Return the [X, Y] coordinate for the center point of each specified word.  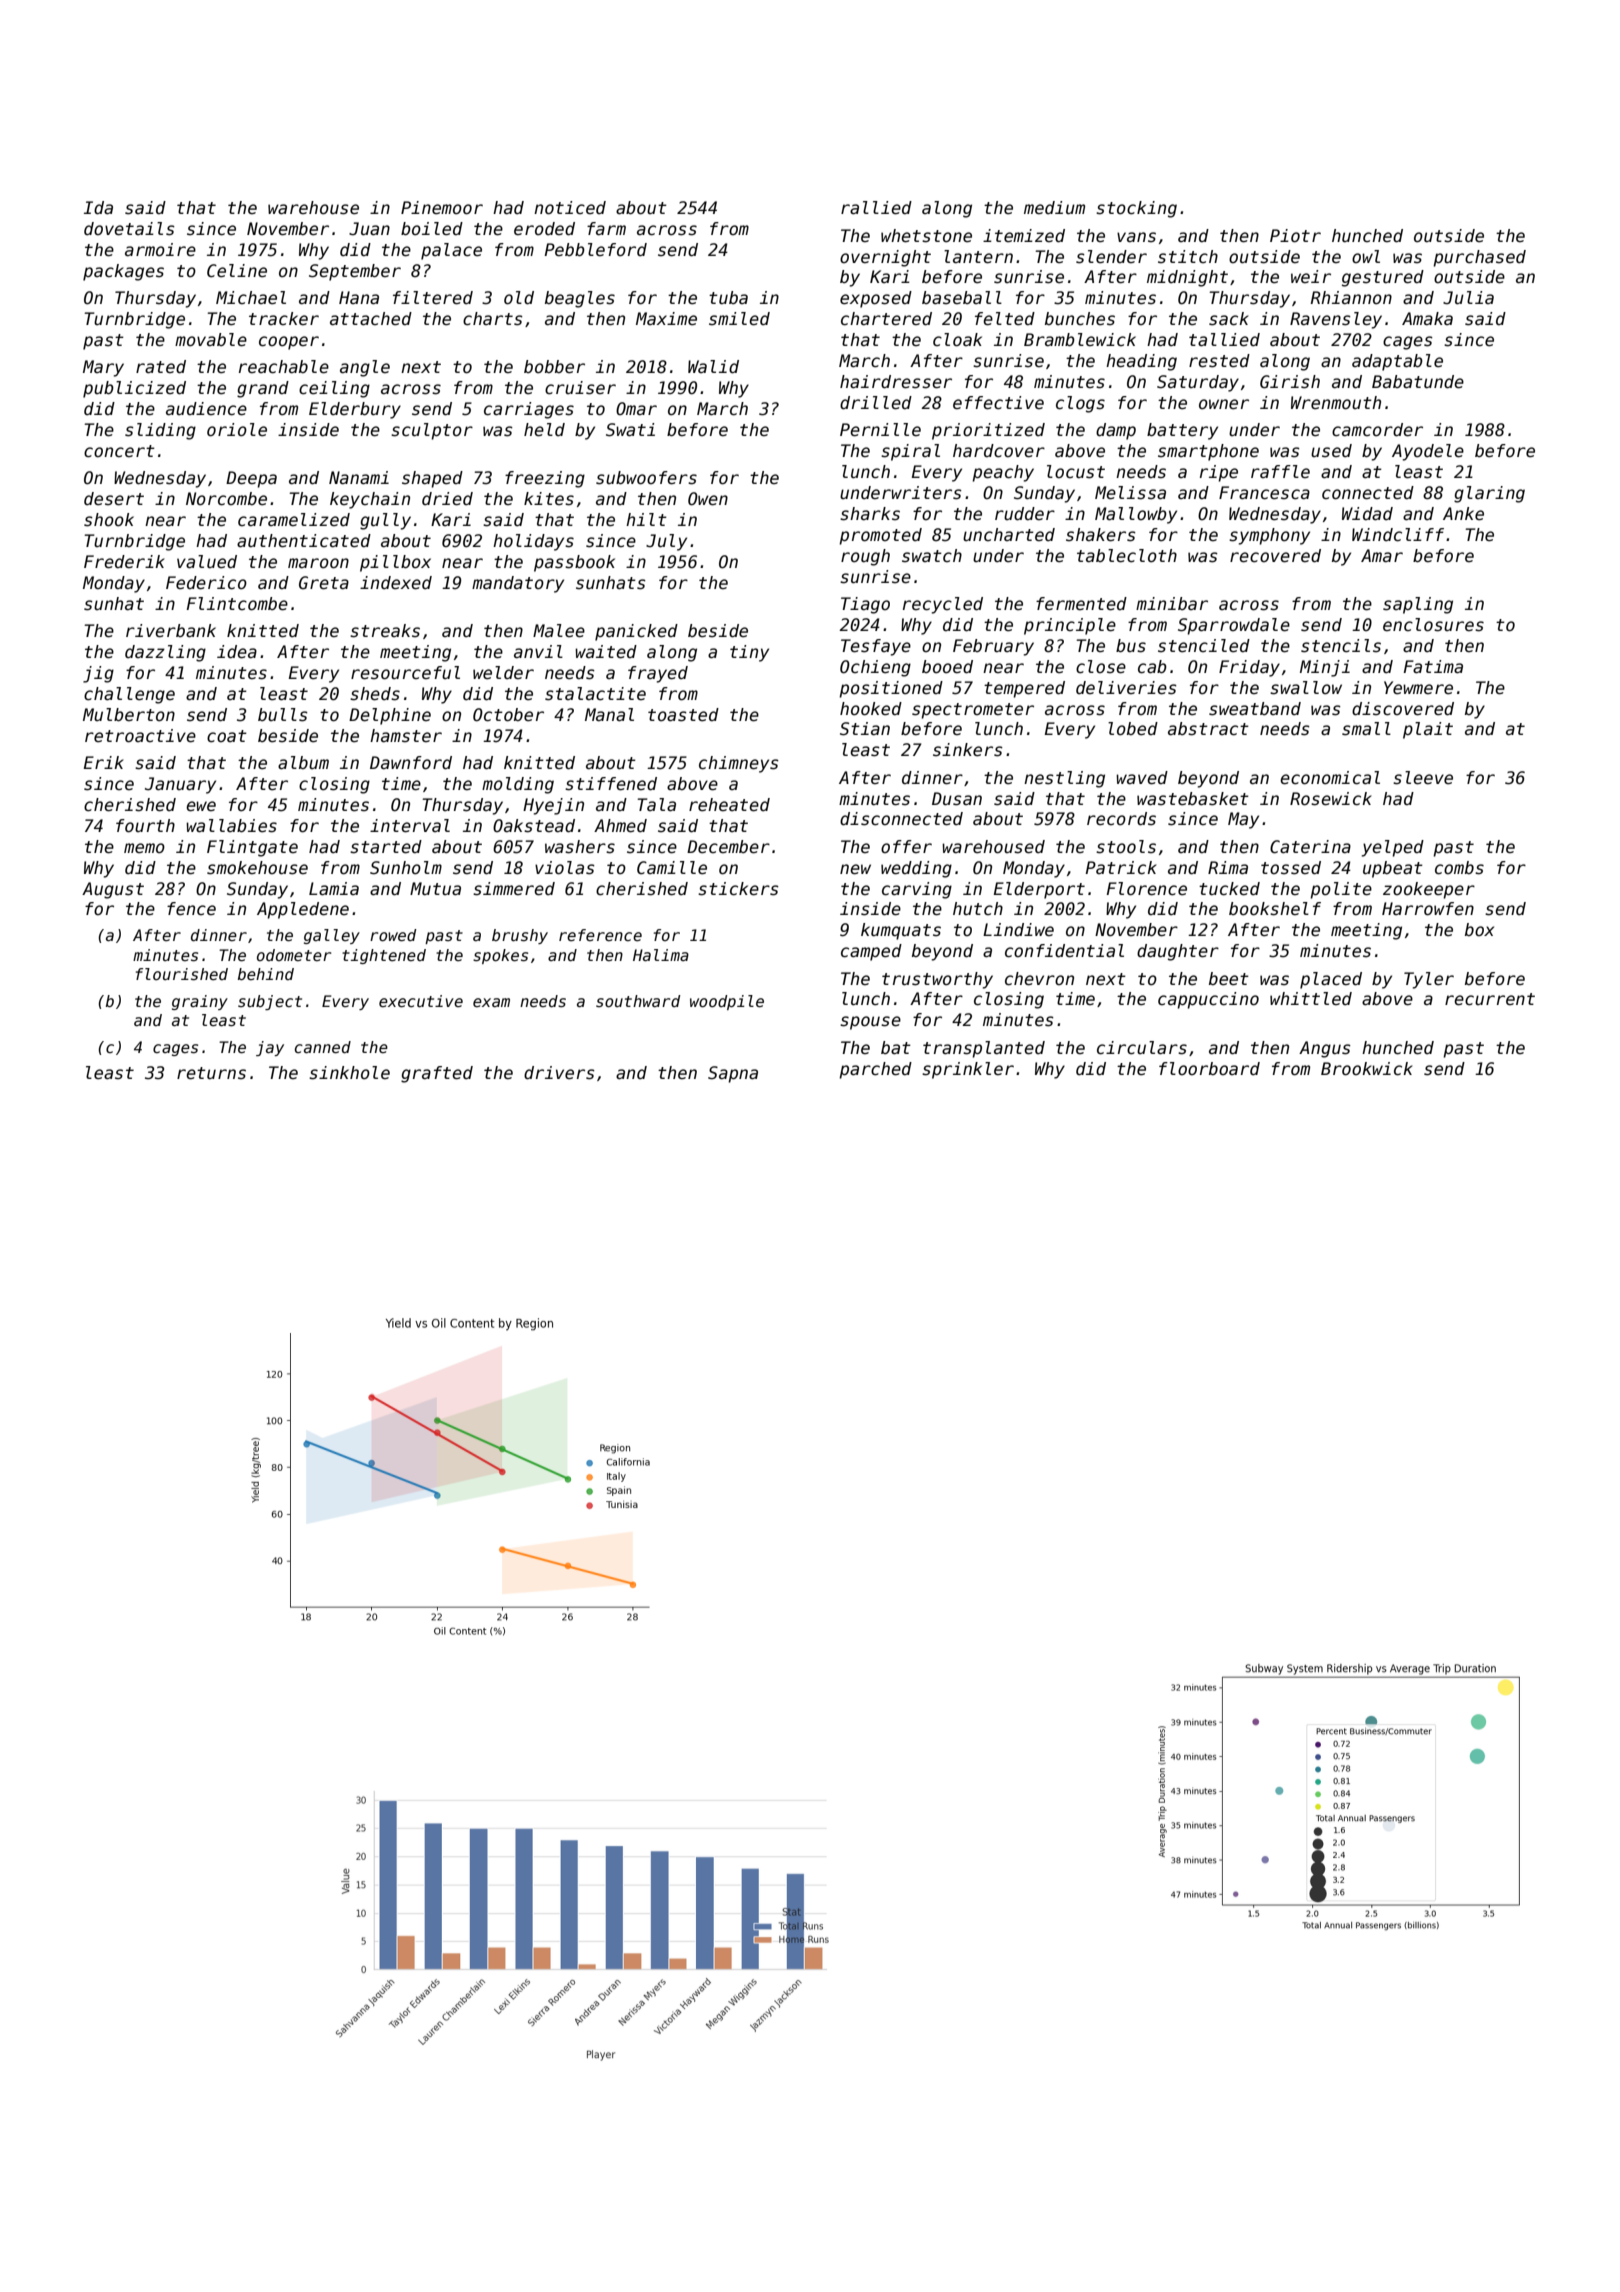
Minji [1325, 668]
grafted [437, 1074]
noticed [570, 208]
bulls [283, 715]
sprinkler [968, 1070]
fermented [1081, 604]
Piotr [1295, 236]
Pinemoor [442, 208]
